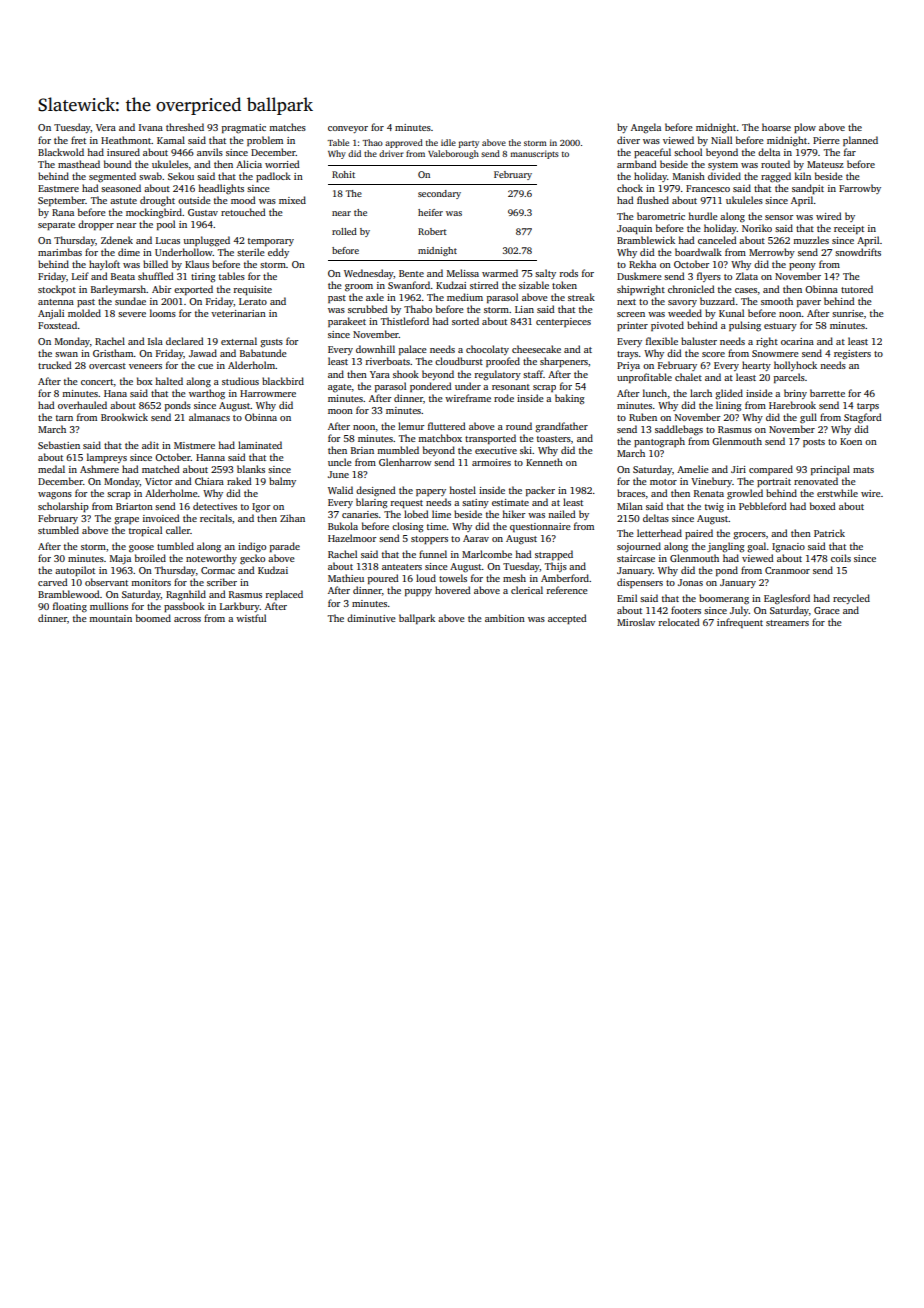 Image resolution: width=924 pixels, height=1308 pixels. Describe the element at coordinates (848, 313) in the screenshot. I see `sunrise` at that location.
